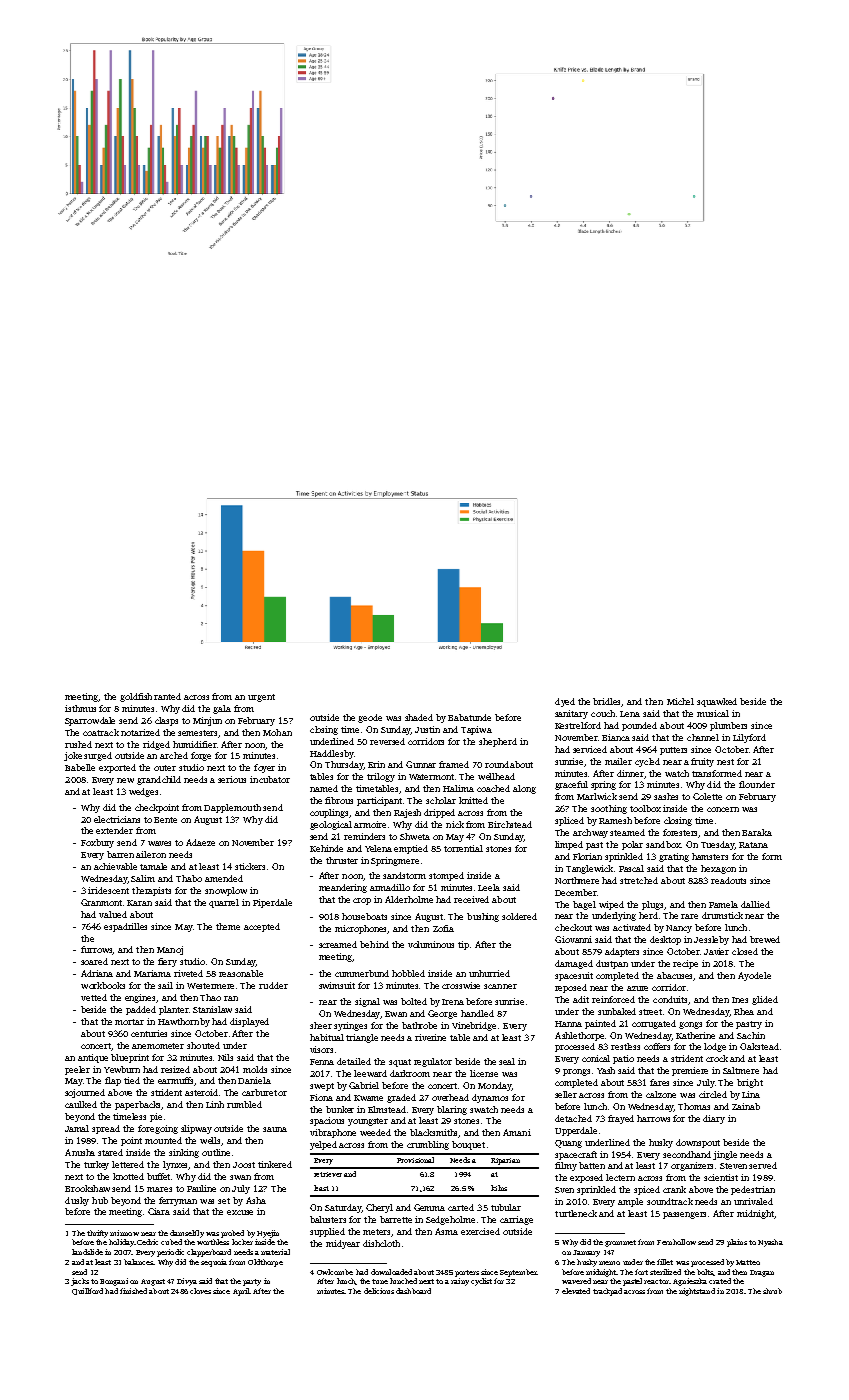  Describe the element at coordinates (746, 1106) in the image. I see `Zainab` at that location.
